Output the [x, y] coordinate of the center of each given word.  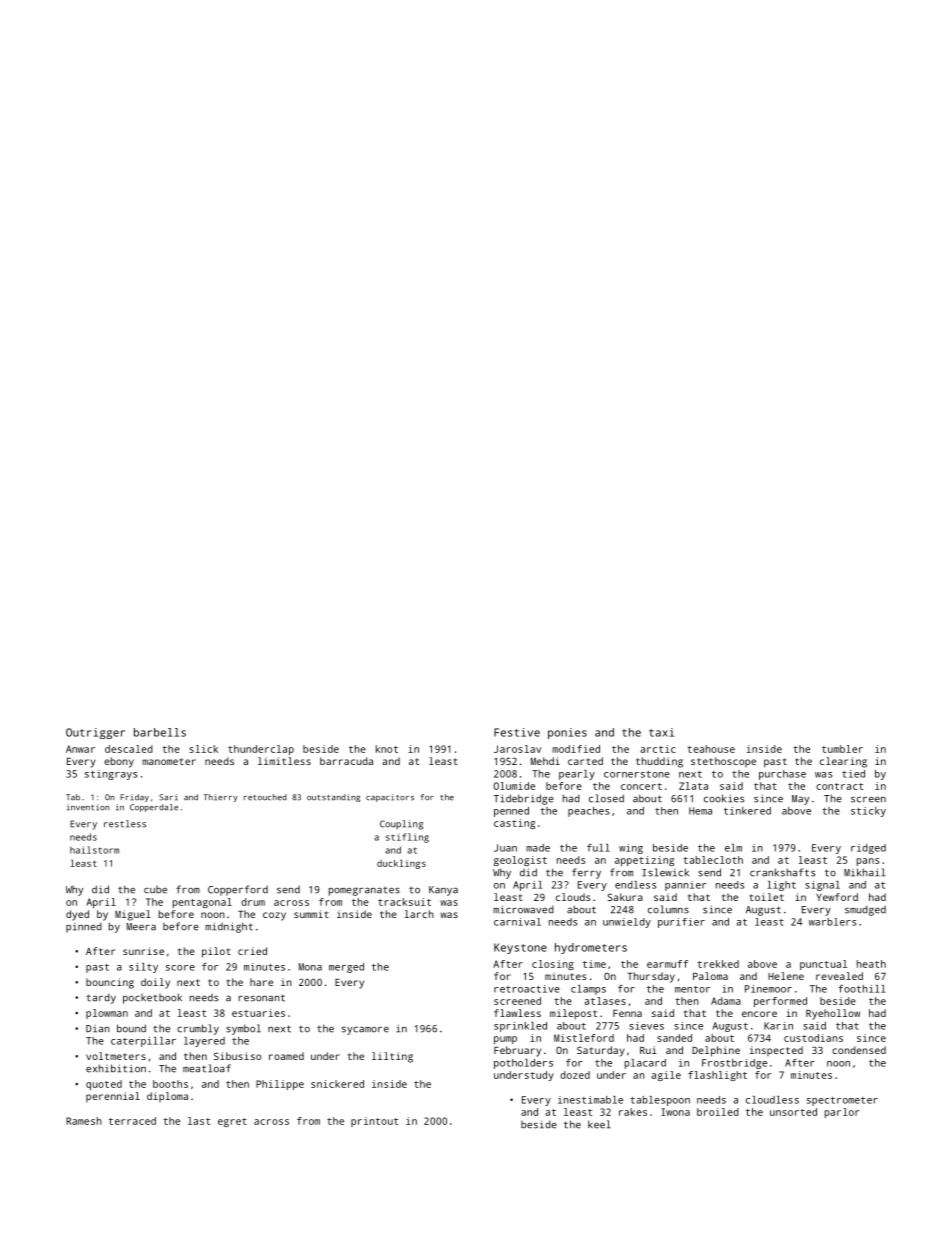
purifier [681, 923]
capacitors [390, 798]
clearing [843, 762]
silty [143, 968]
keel [599, 1124]
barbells [160, 732]
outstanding [333, 798]
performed [780, 1002]
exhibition [116, 1068]
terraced [132, 1121]
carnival [517, 922]
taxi [661, 732]
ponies [567, 733]
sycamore [365, 1030]
